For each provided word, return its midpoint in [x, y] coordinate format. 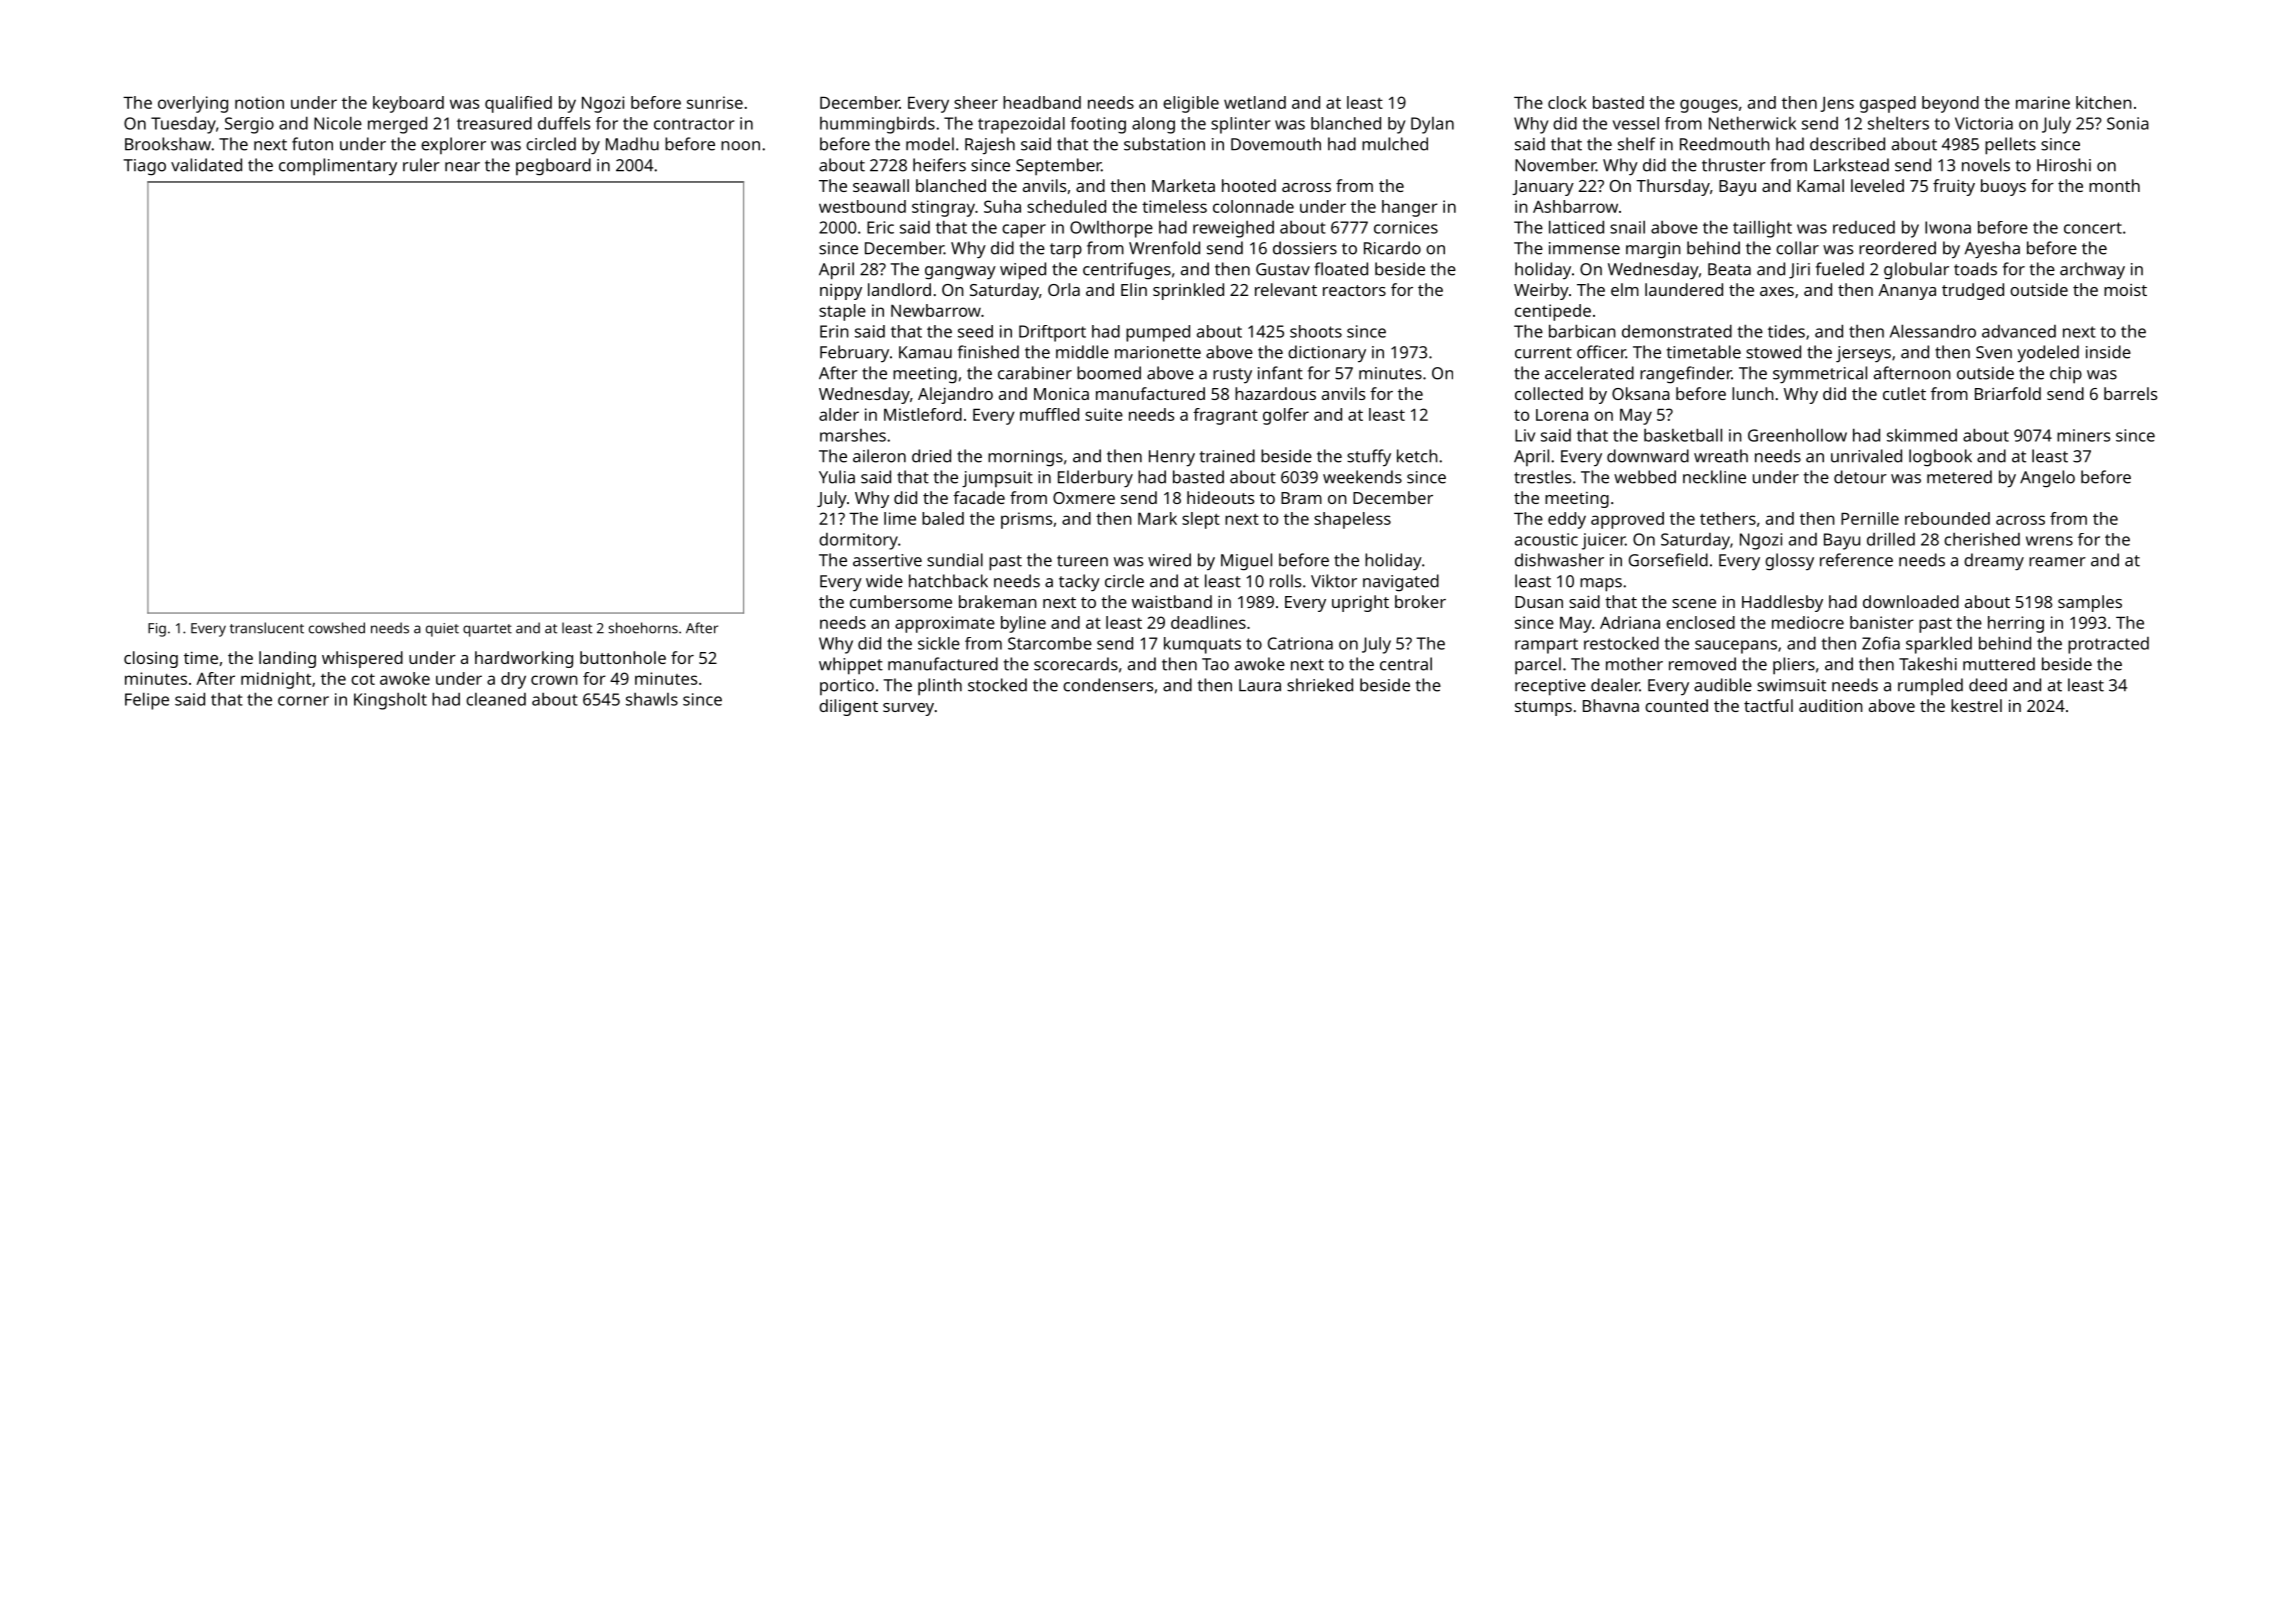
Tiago [145, 167]
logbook [1940, 458]
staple [842, 312]
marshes [853, 435]
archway [2092, 271]
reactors [1354, 290]
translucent [267, 628]
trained [1227, 456]
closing [151, 659]
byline [1023, 624]
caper [1024, 231]
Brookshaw [168, 144]
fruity [1954, 187]
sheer [976, 102]
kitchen [2104, 102]
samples [2090, 603]
